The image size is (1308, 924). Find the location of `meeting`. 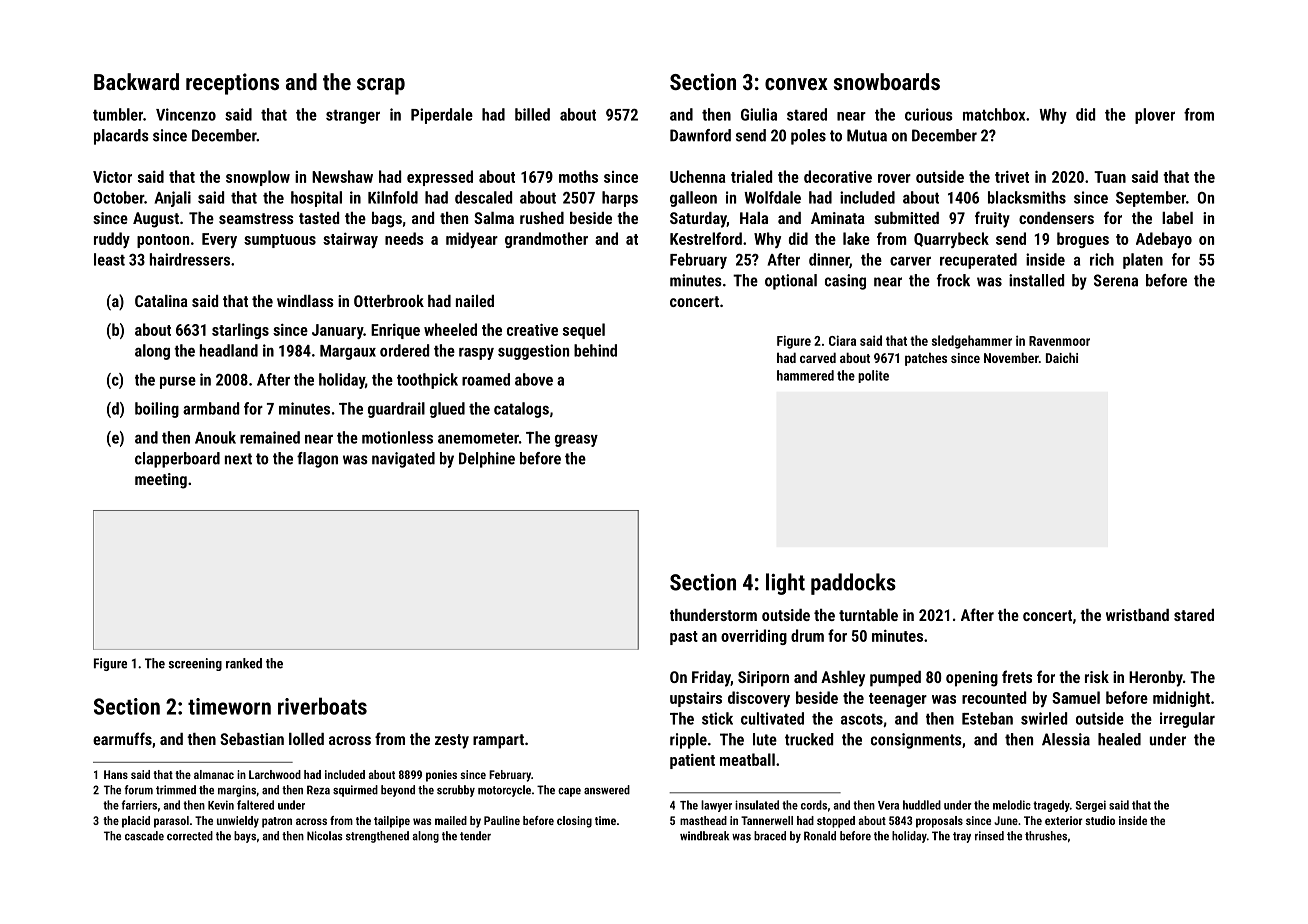

meeting is located at coordinates (161, 481).
